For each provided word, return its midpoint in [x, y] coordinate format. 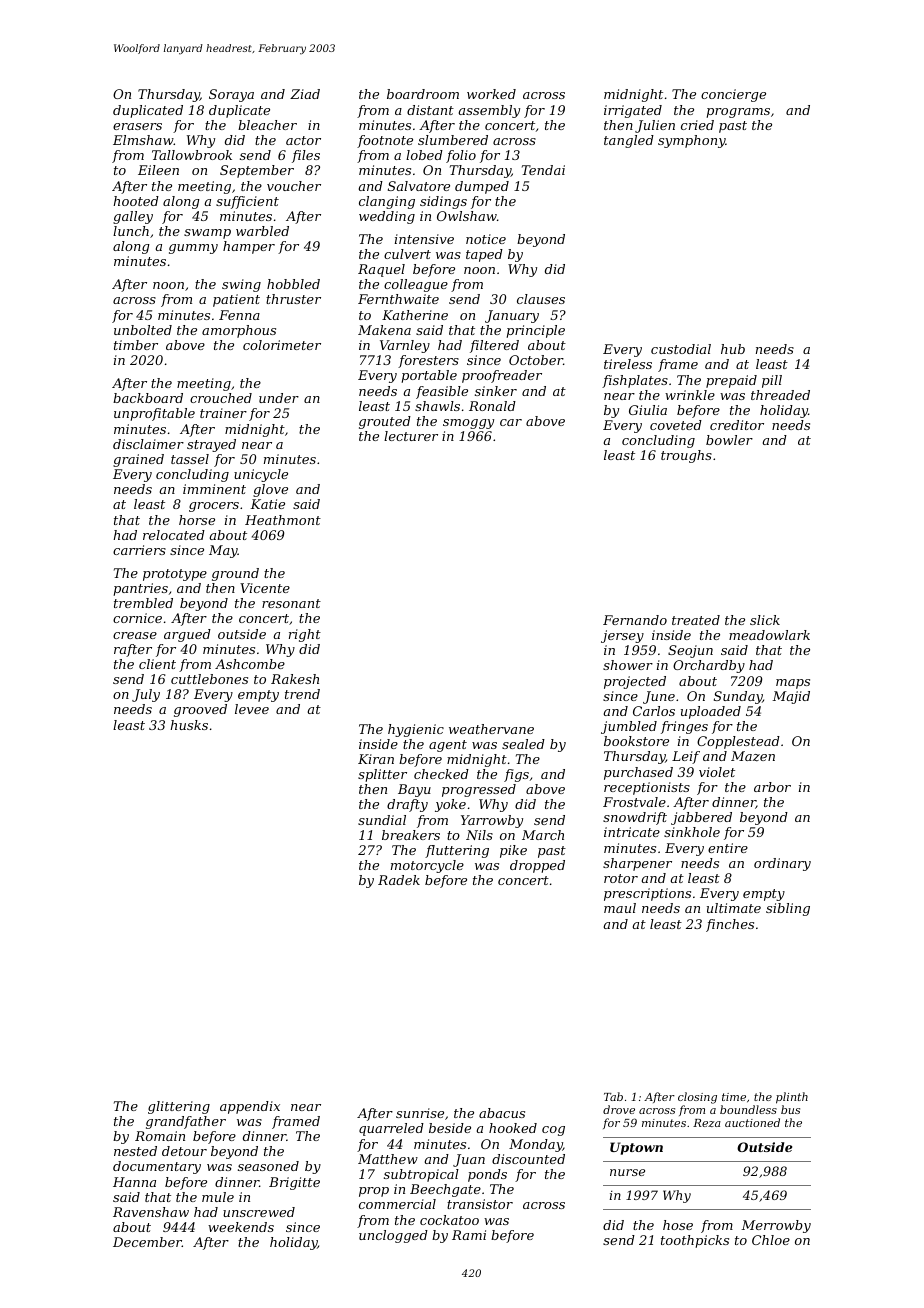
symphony [692, 141]
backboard [148, 398]
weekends [241, 1227]
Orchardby [709, 666]
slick [765, 620]
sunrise [420, 1113]
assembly [489, 111]
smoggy [468, 424]
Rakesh [295, 679]
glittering [179, 1107]
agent [448, 746]
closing [697, 1098]
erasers [137, 126]
